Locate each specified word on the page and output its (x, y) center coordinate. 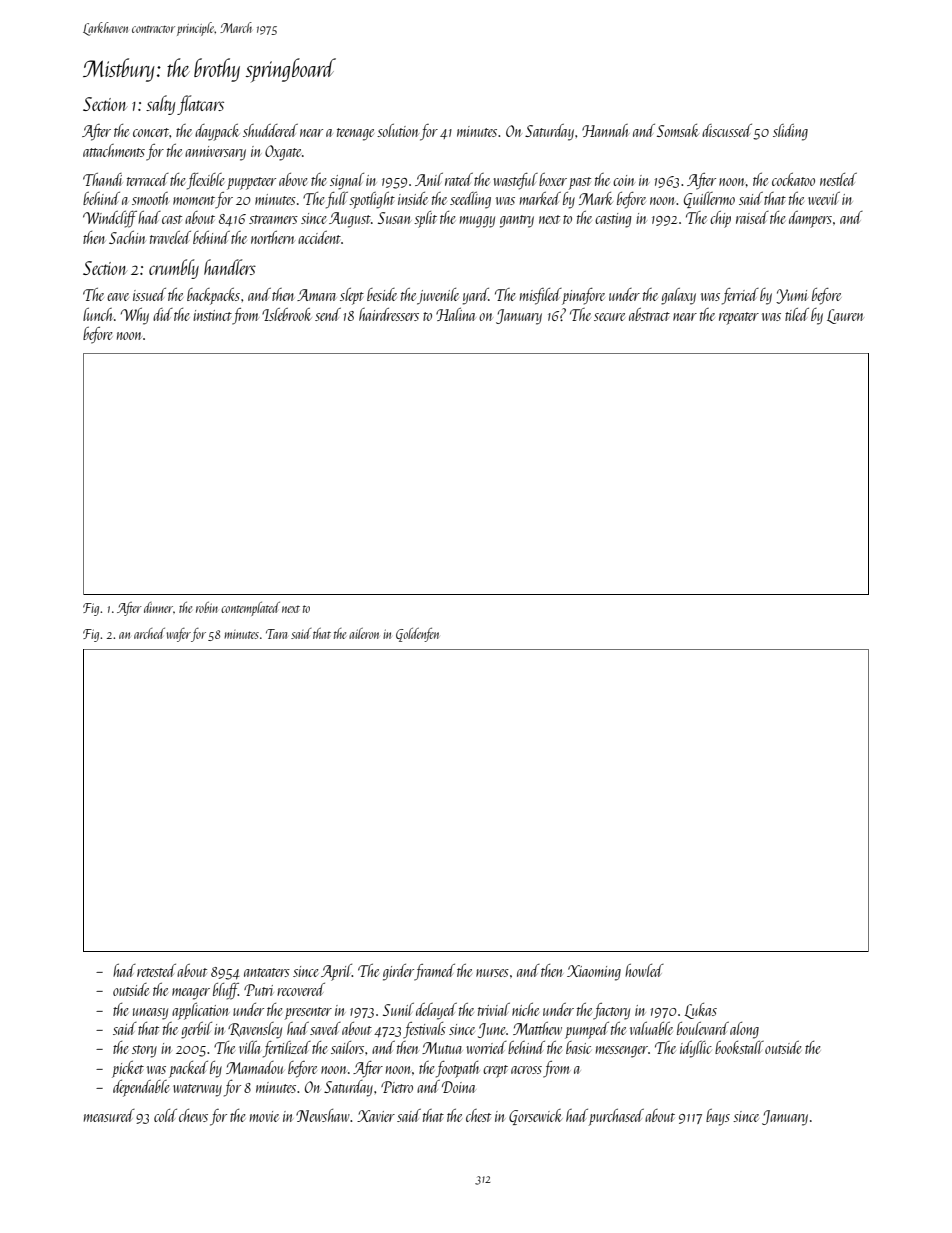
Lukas (700, 1011)
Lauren (845, 316)
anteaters (267, 972)
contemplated (250, 609)
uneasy (150, 1014)
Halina (456, 314)
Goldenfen (417, 635)
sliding (790, 132)
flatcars (200, 105)
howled (644, 970)
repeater (739, 318)
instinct (212, 315)
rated (459, 179)
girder (398, 972)
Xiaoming (594, 973)
